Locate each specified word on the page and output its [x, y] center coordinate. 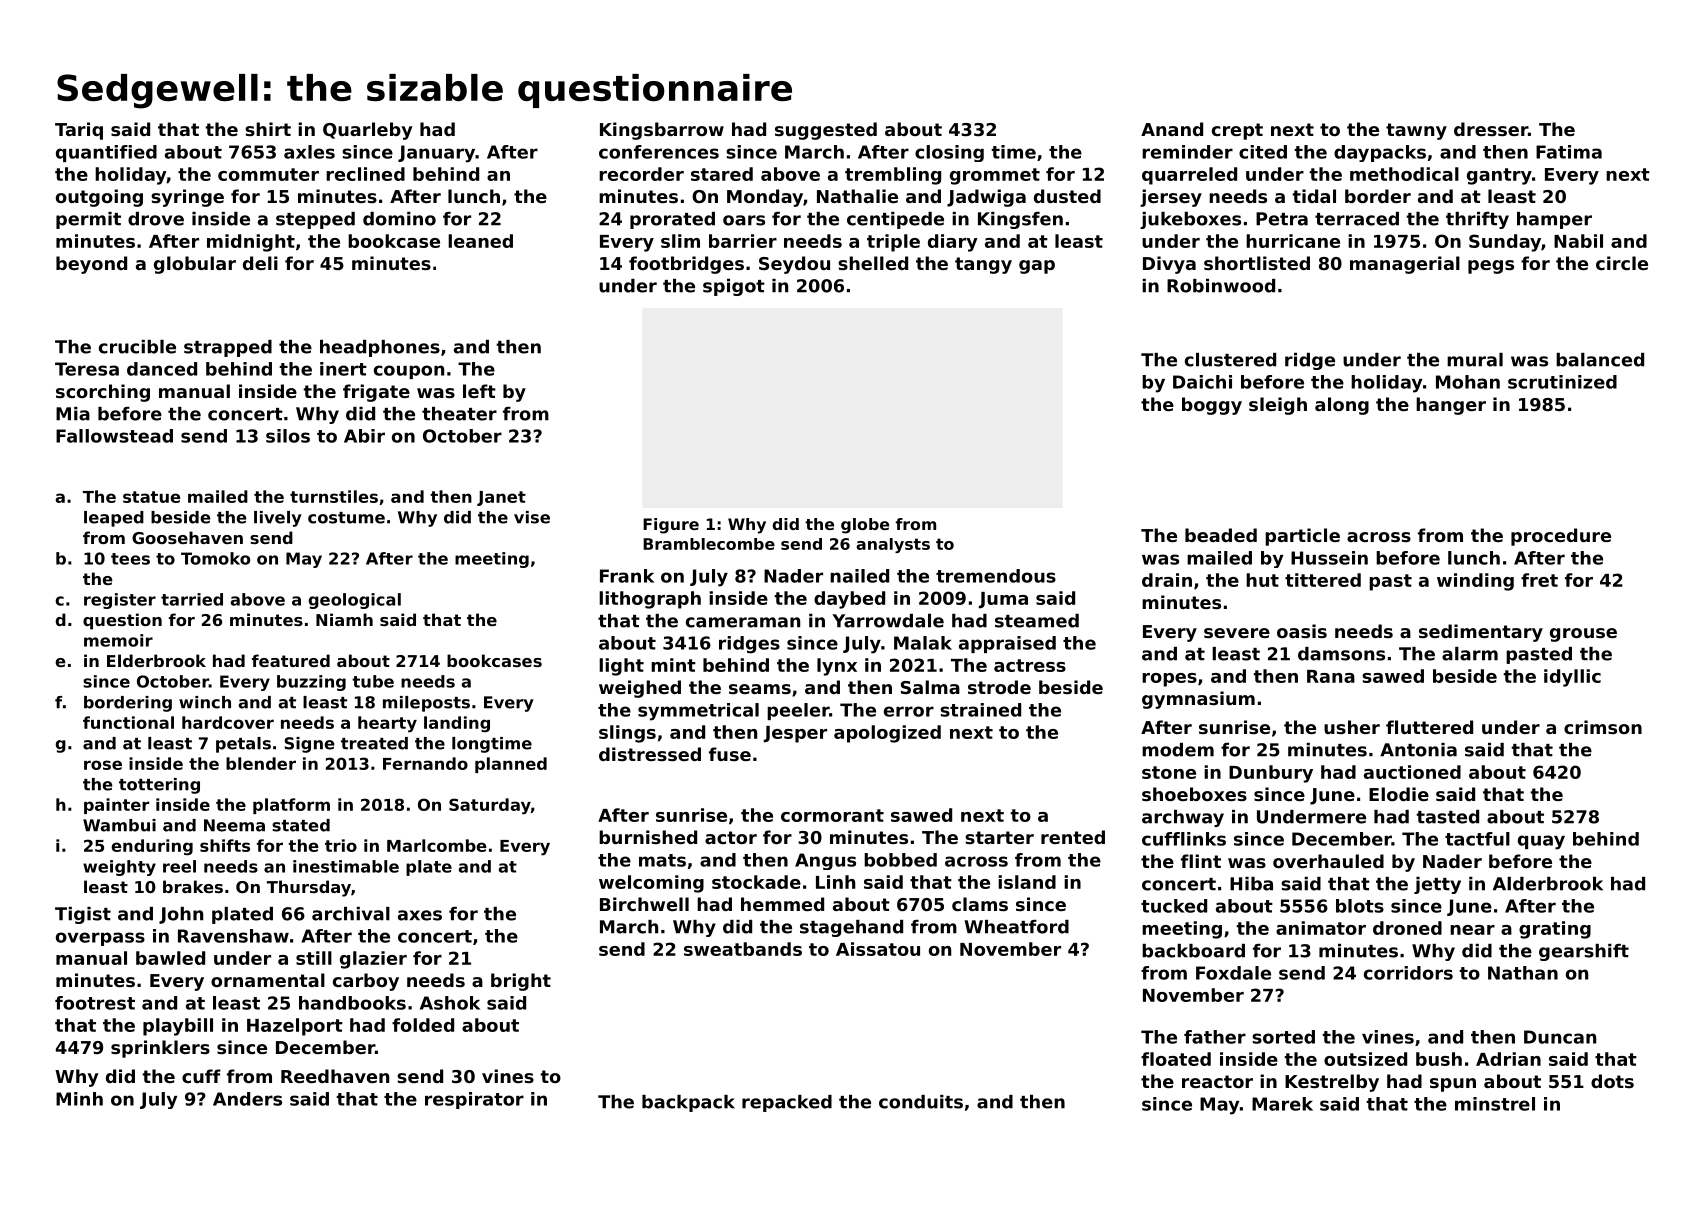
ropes [1169, 680]
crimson [1603, 727]
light [621, 667]
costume [346, 518]
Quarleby [367, 131]
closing [949, 153]
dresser [1491, 129]
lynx [837, 667]
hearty [387, 724]
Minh [79, 1099]
